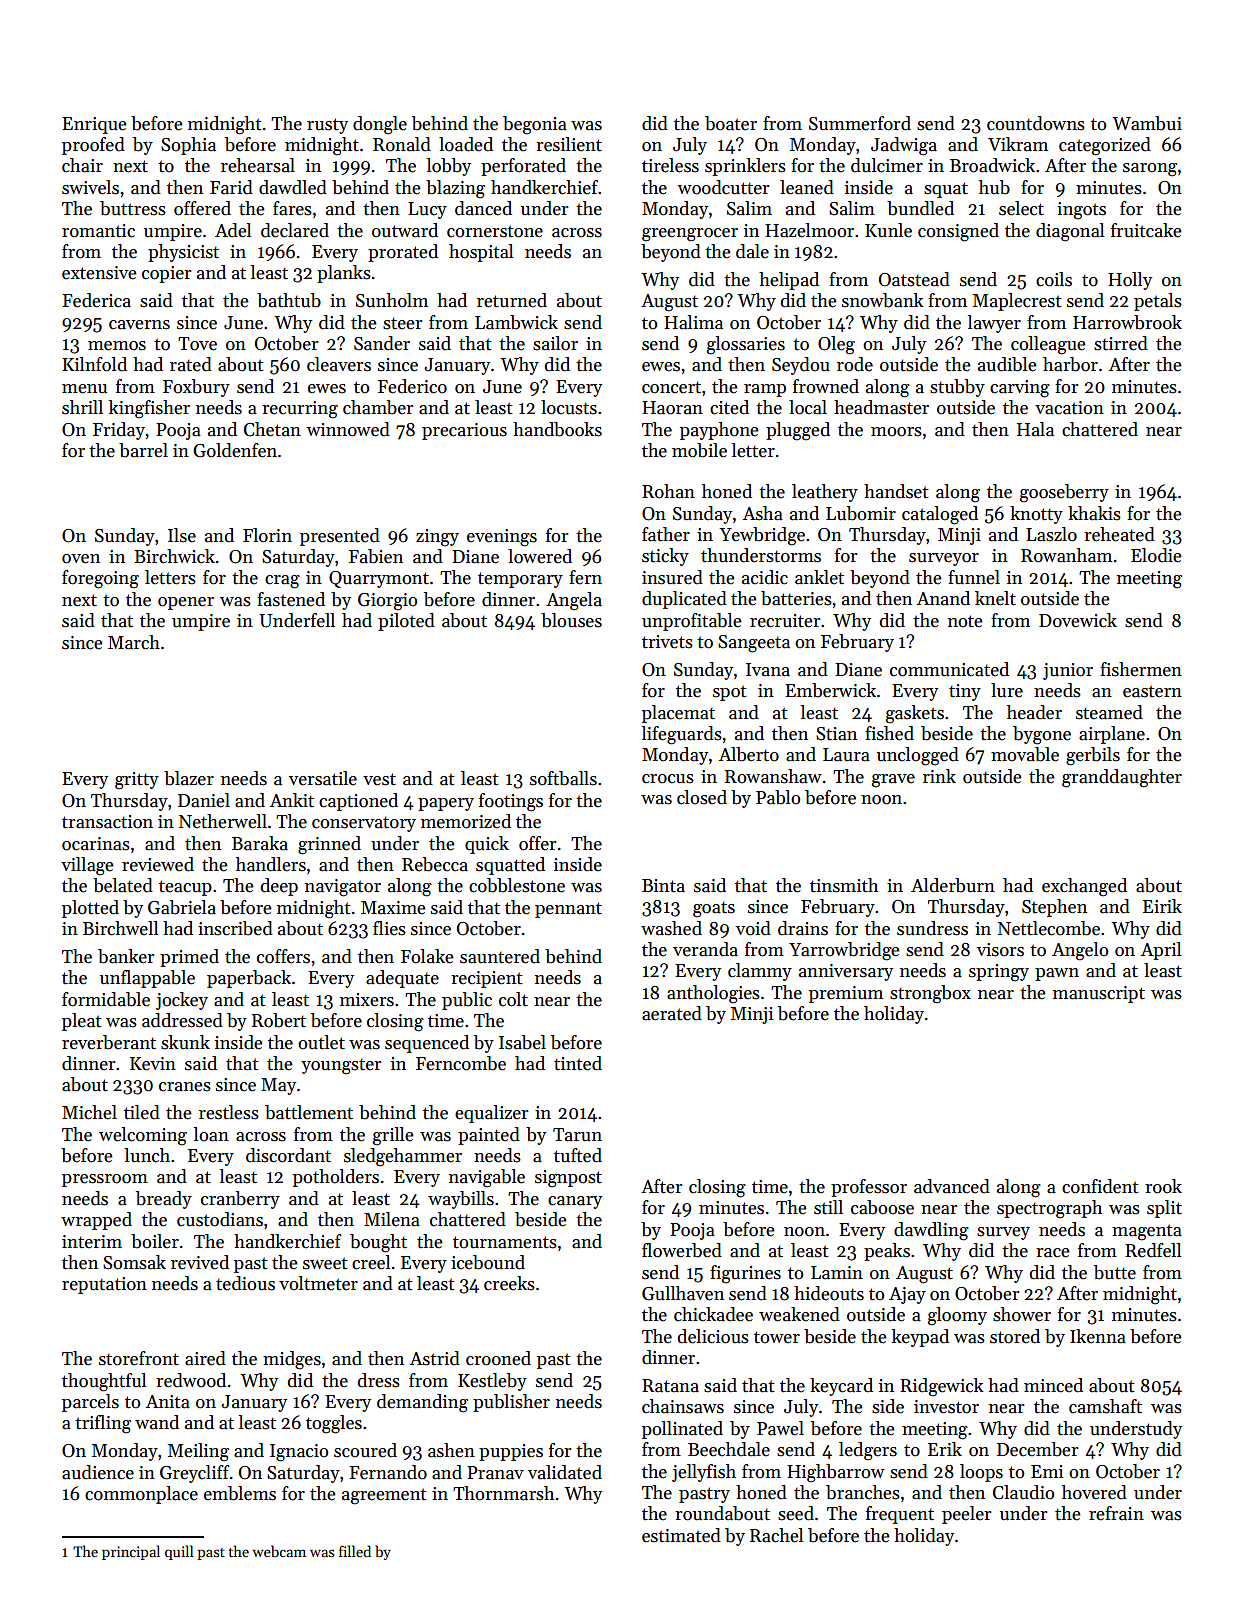  What do you see at coordinates (94, 125) in the document?
I see `Enrique` at bounding box center [94, 125].
